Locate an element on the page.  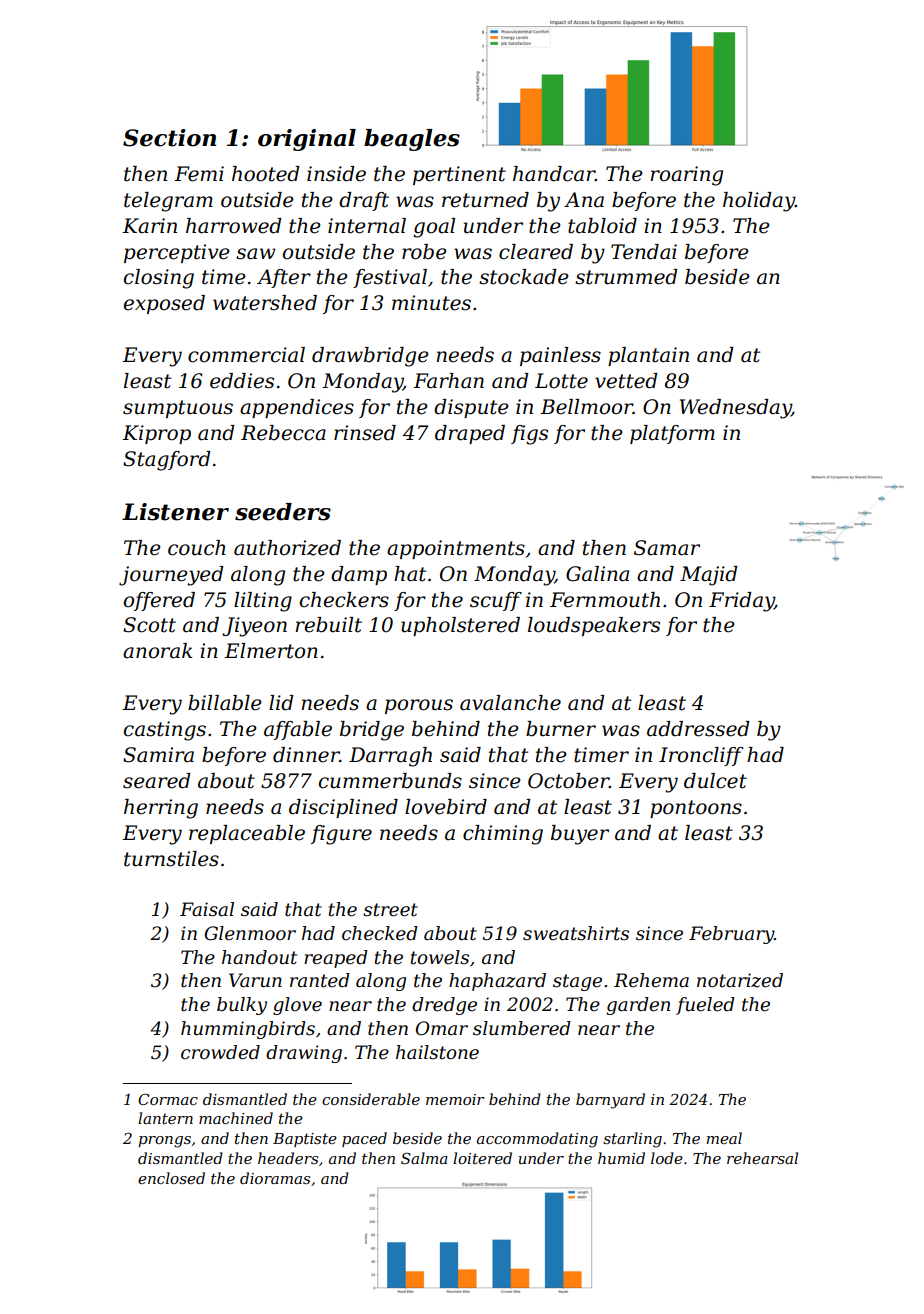
platform is located at coordinates (672, 434).
